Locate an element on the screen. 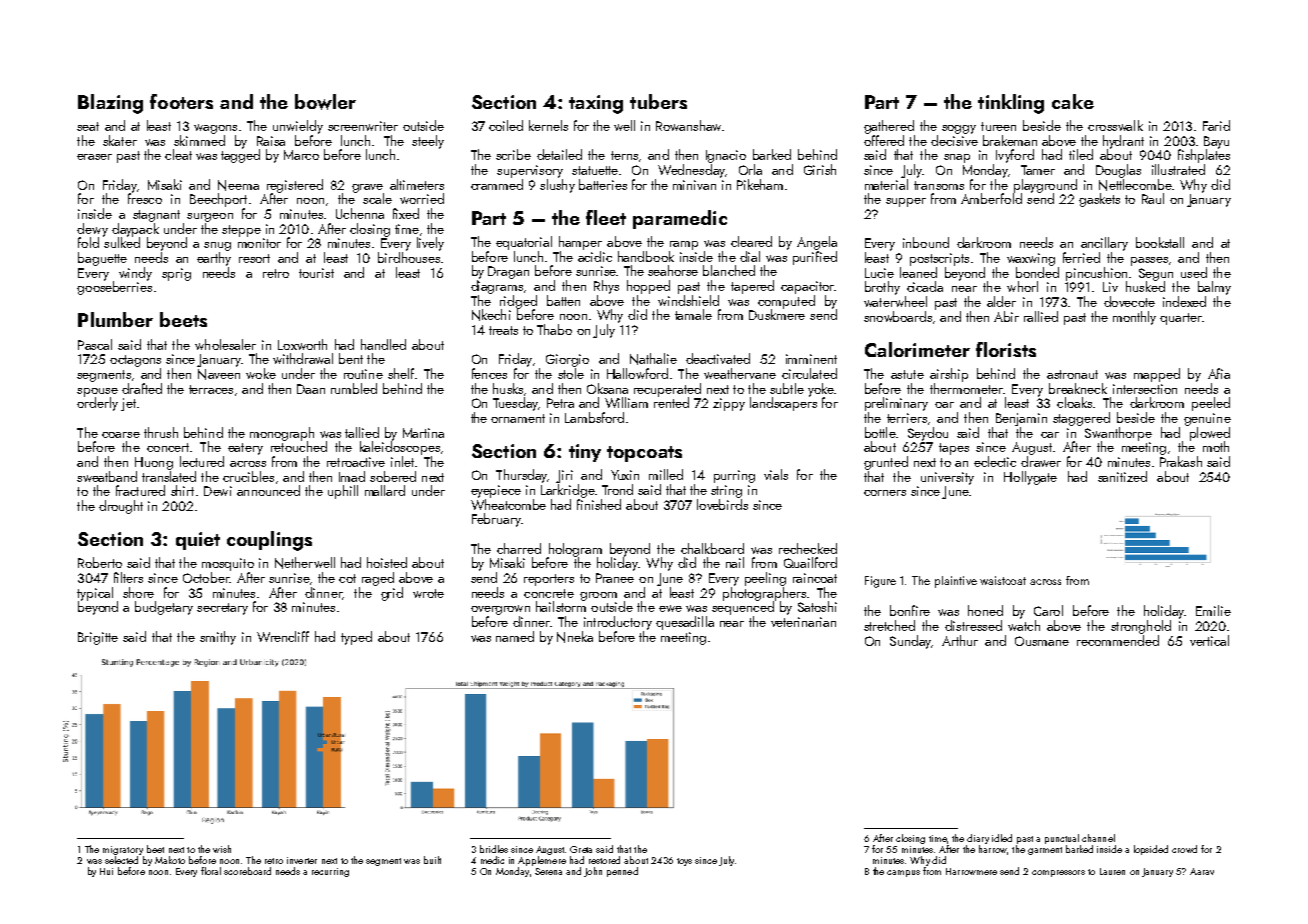 This screenshot has width=1308, height=924. taxing is located at coordinates (596, 104).
